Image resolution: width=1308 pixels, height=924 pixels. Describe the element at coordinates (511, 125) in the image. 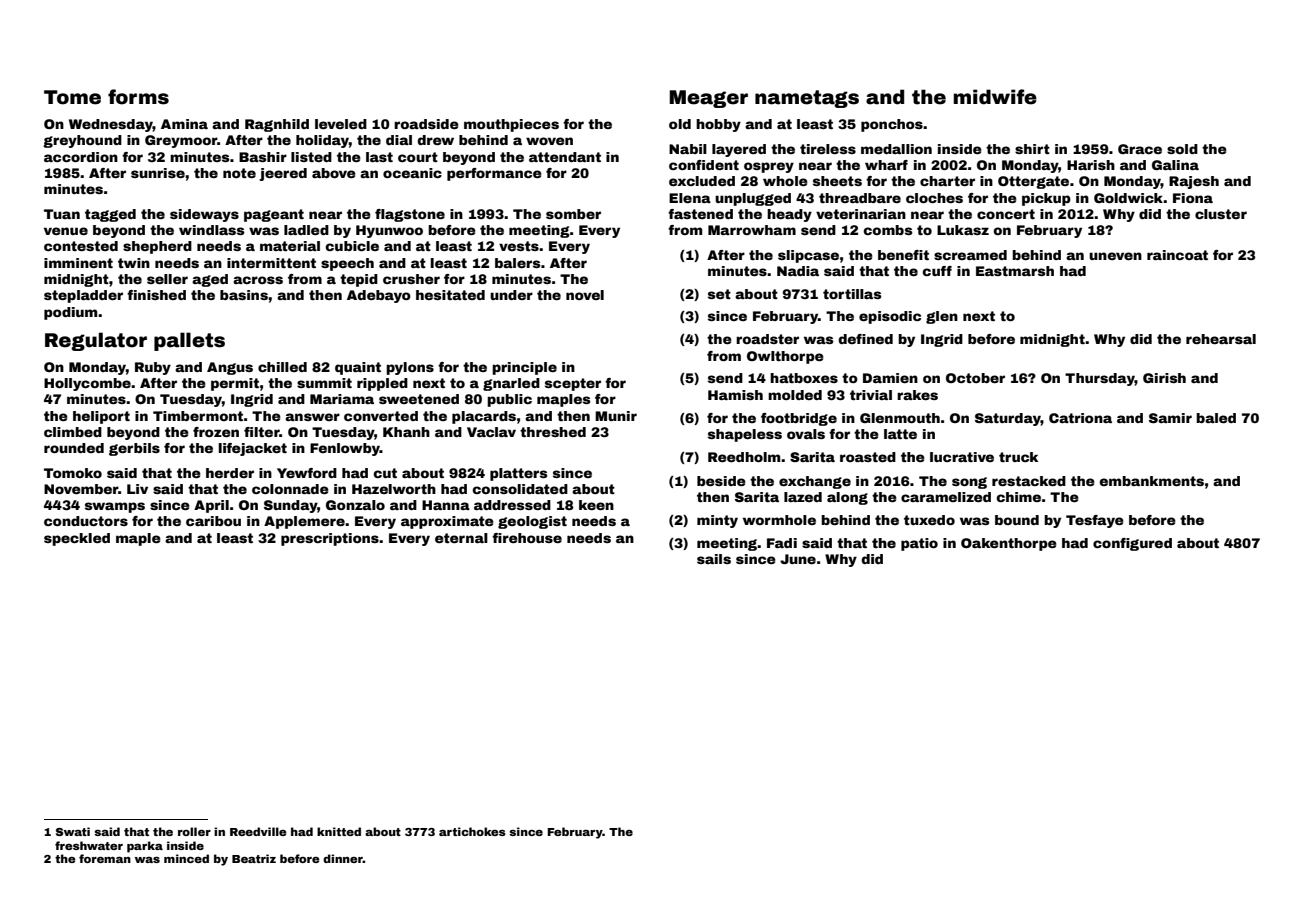

I see `mouthpieces` at that location.
